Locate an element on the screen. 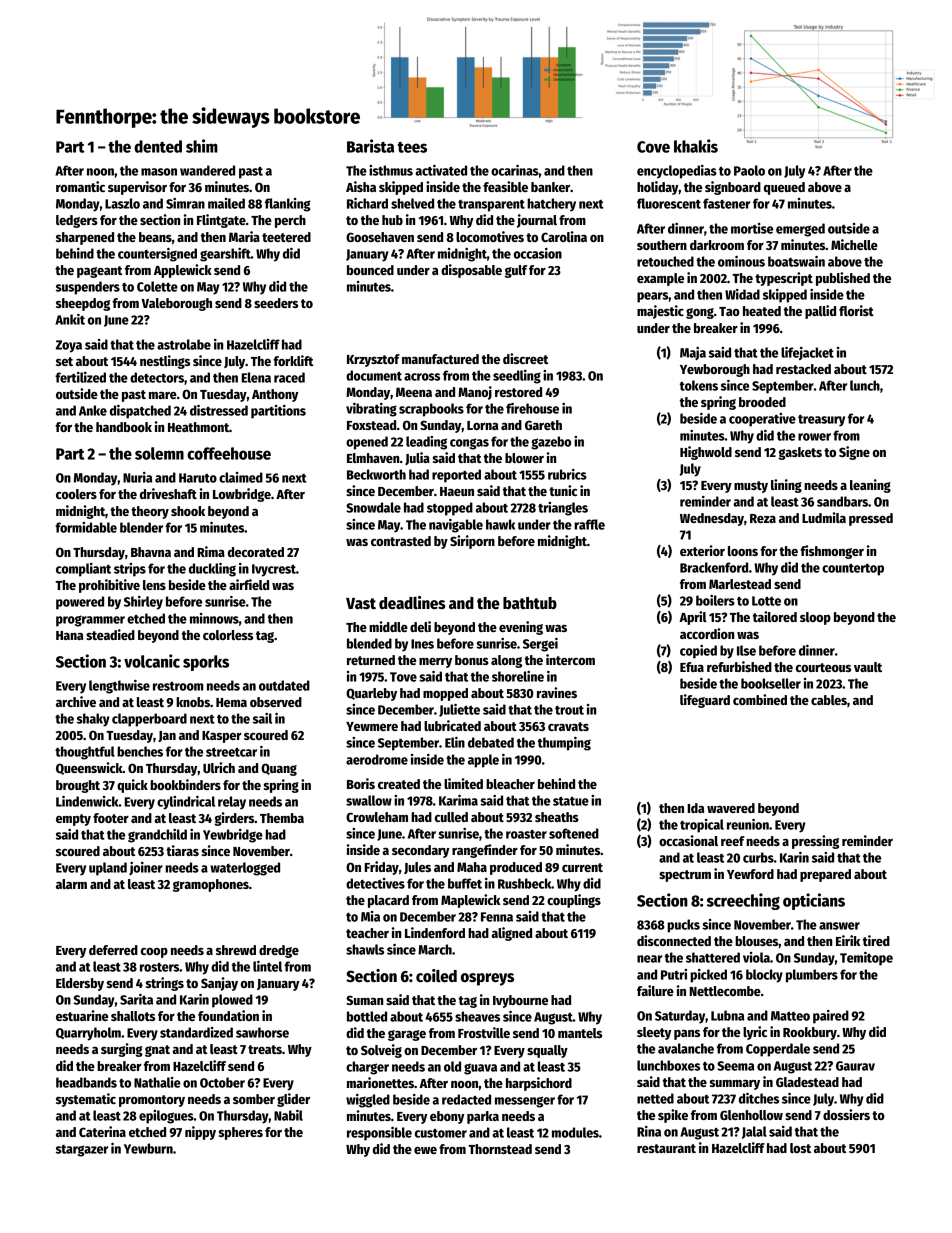  alarm is located at coordinates (71, 884).
